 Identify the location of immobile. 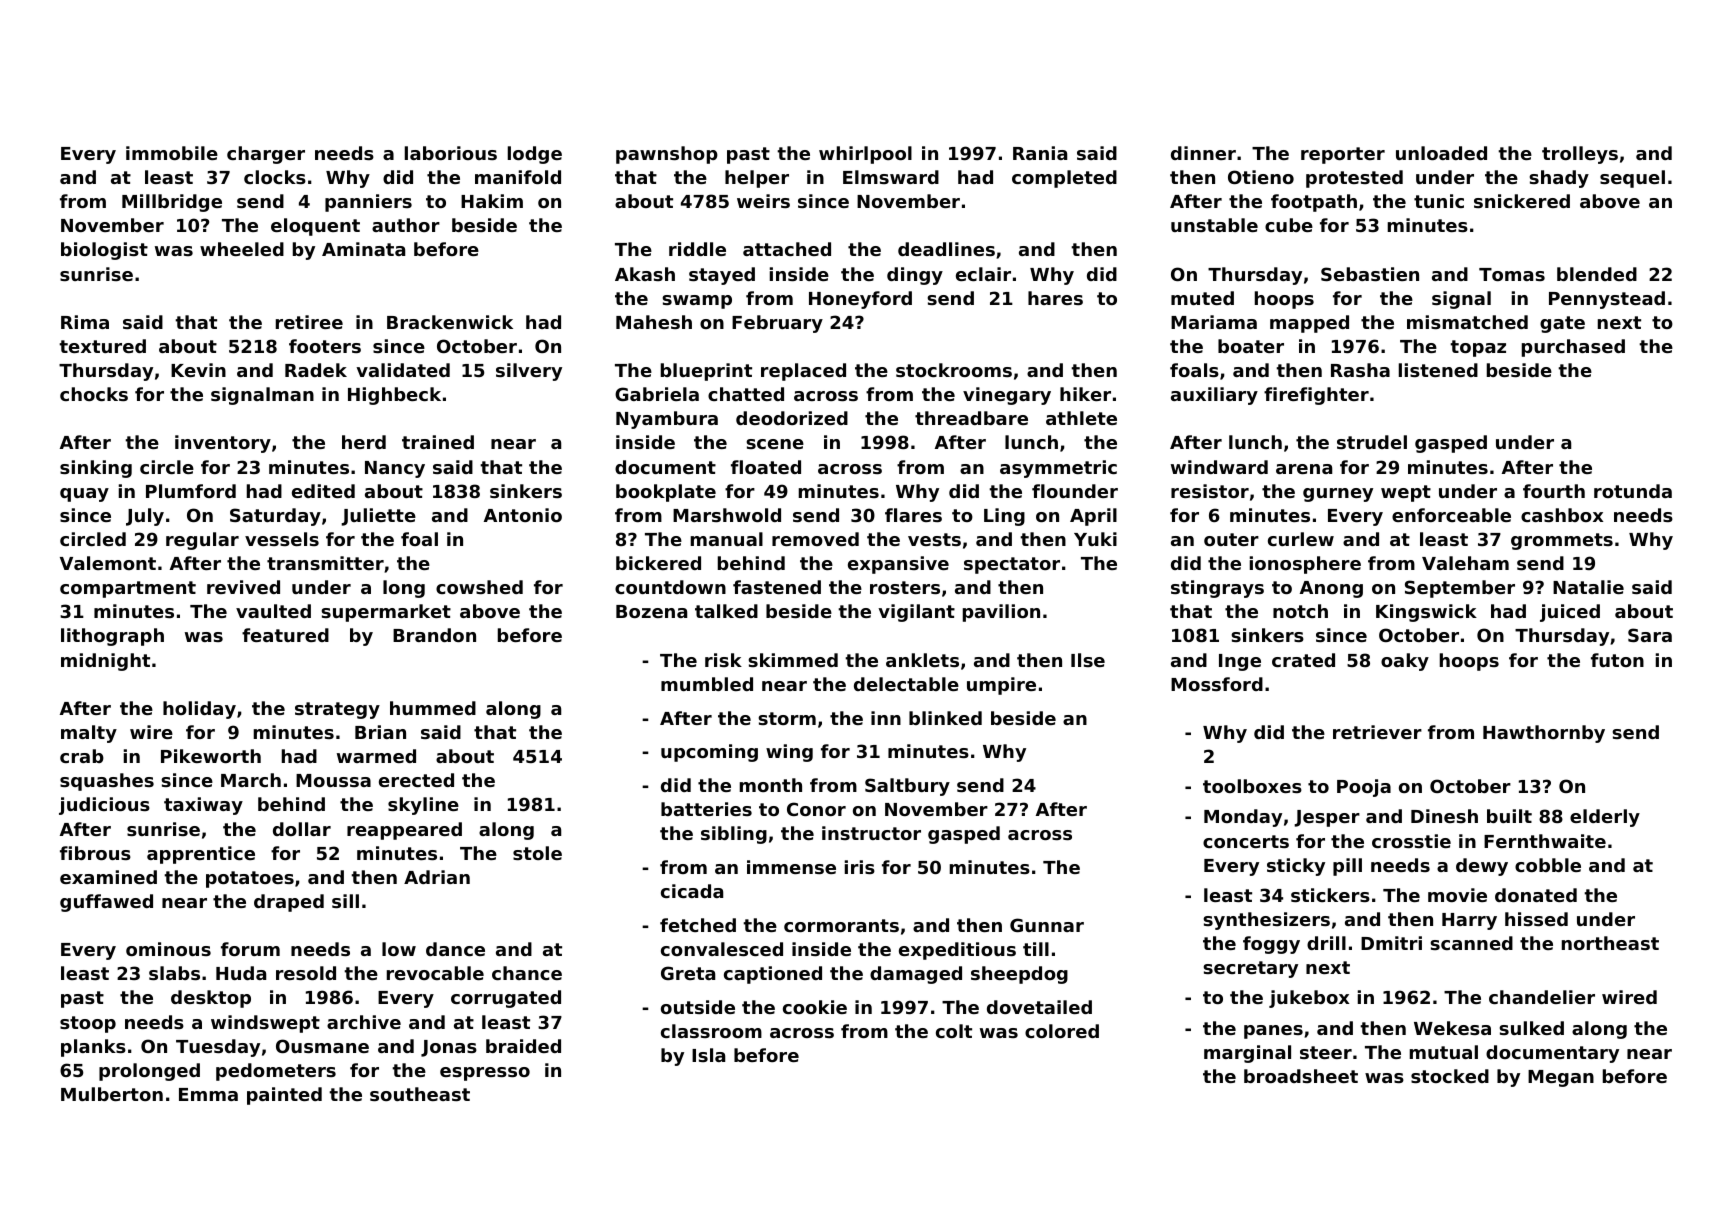
(172, 153).
